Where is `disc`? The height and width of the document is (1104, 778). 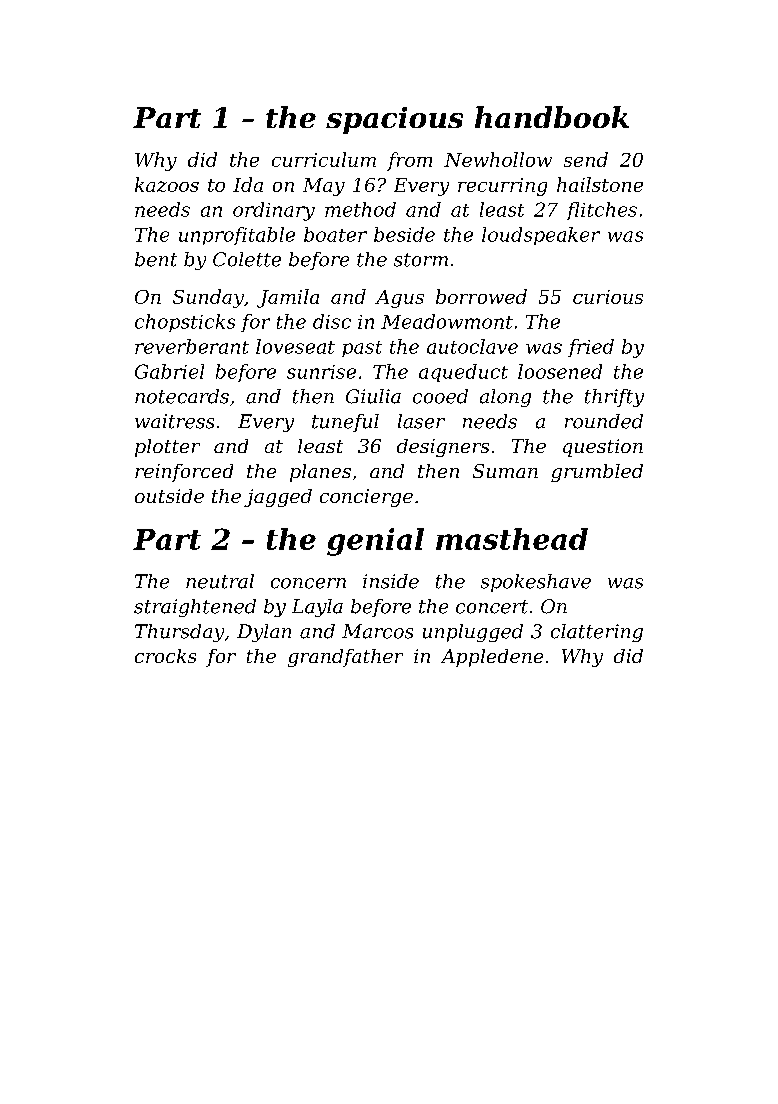
disc is located at coordinates (332, 321).
